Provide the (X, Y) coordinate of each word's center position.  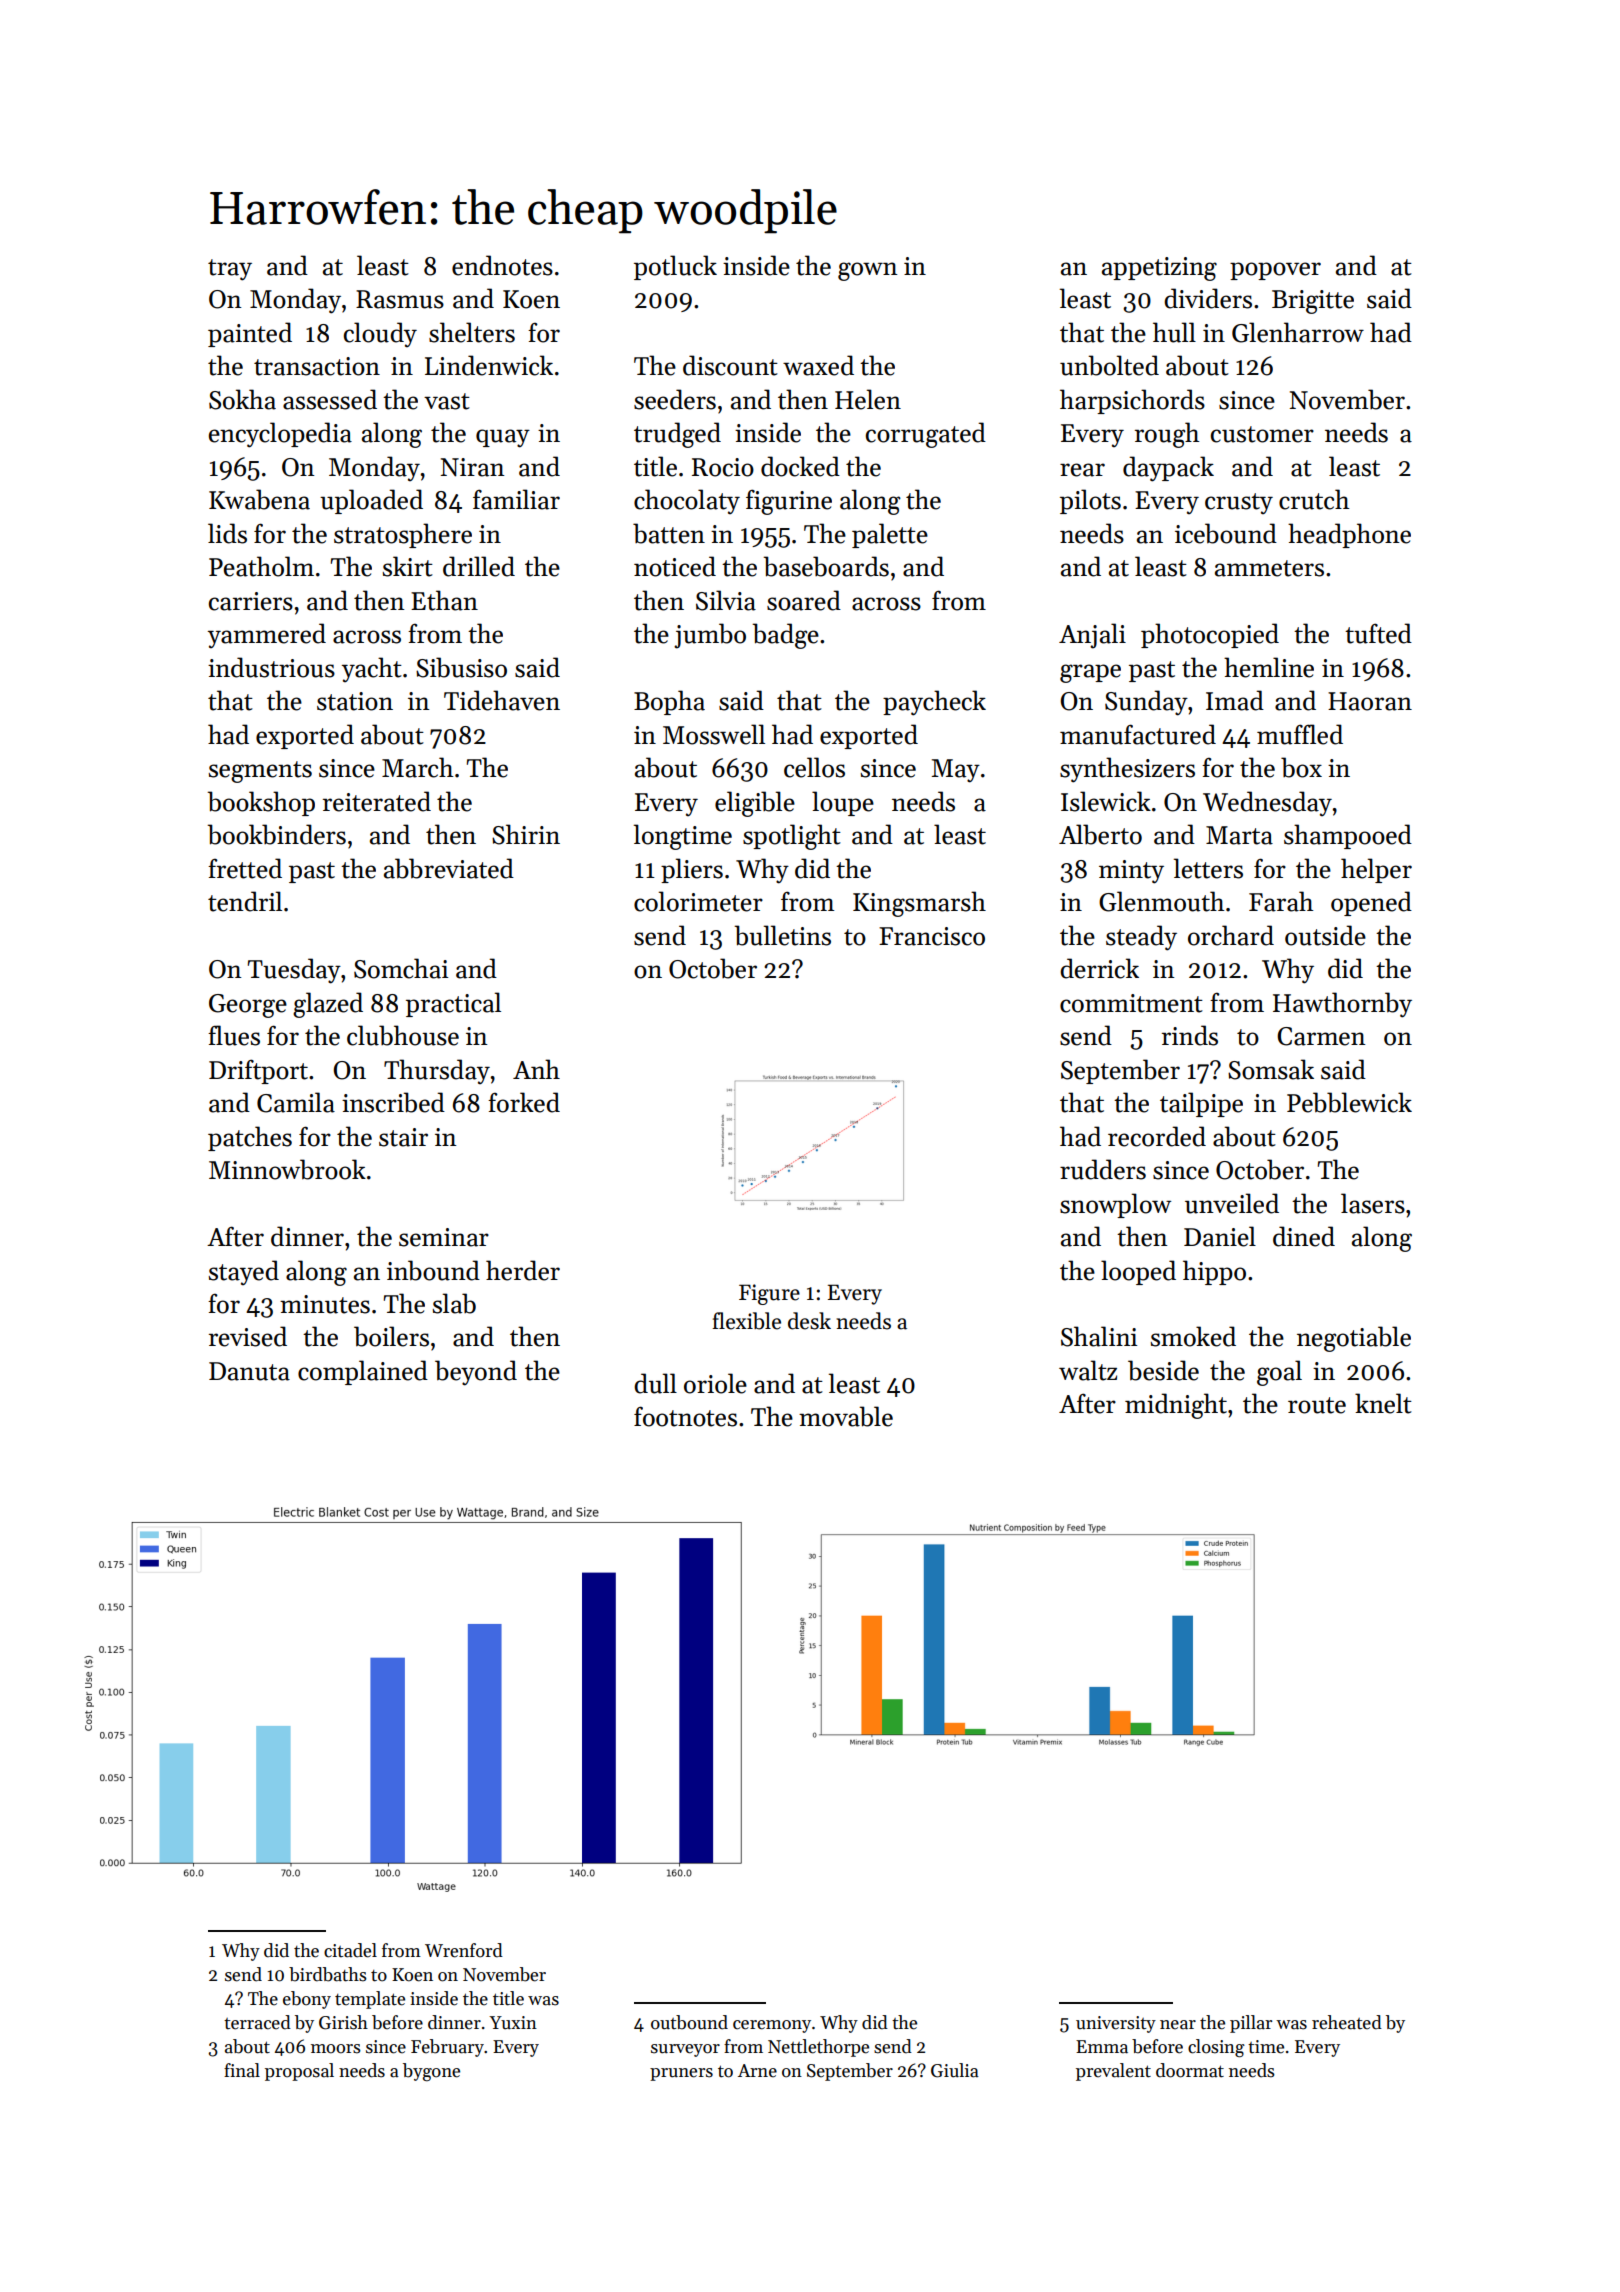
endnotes (502, 265)
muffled (1300, 734)
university (1116, 2024)
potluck (675, 267)
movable (846, 1416)
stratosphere (403, 535)
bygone (431, 2072)
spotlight (792, 837)
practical (453, 1004)
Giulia (955, 2070)
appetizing (1159, 269)
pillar (1251, 2024)
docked (800, 466)
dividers (1208, 298)
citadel (350, 1950)
